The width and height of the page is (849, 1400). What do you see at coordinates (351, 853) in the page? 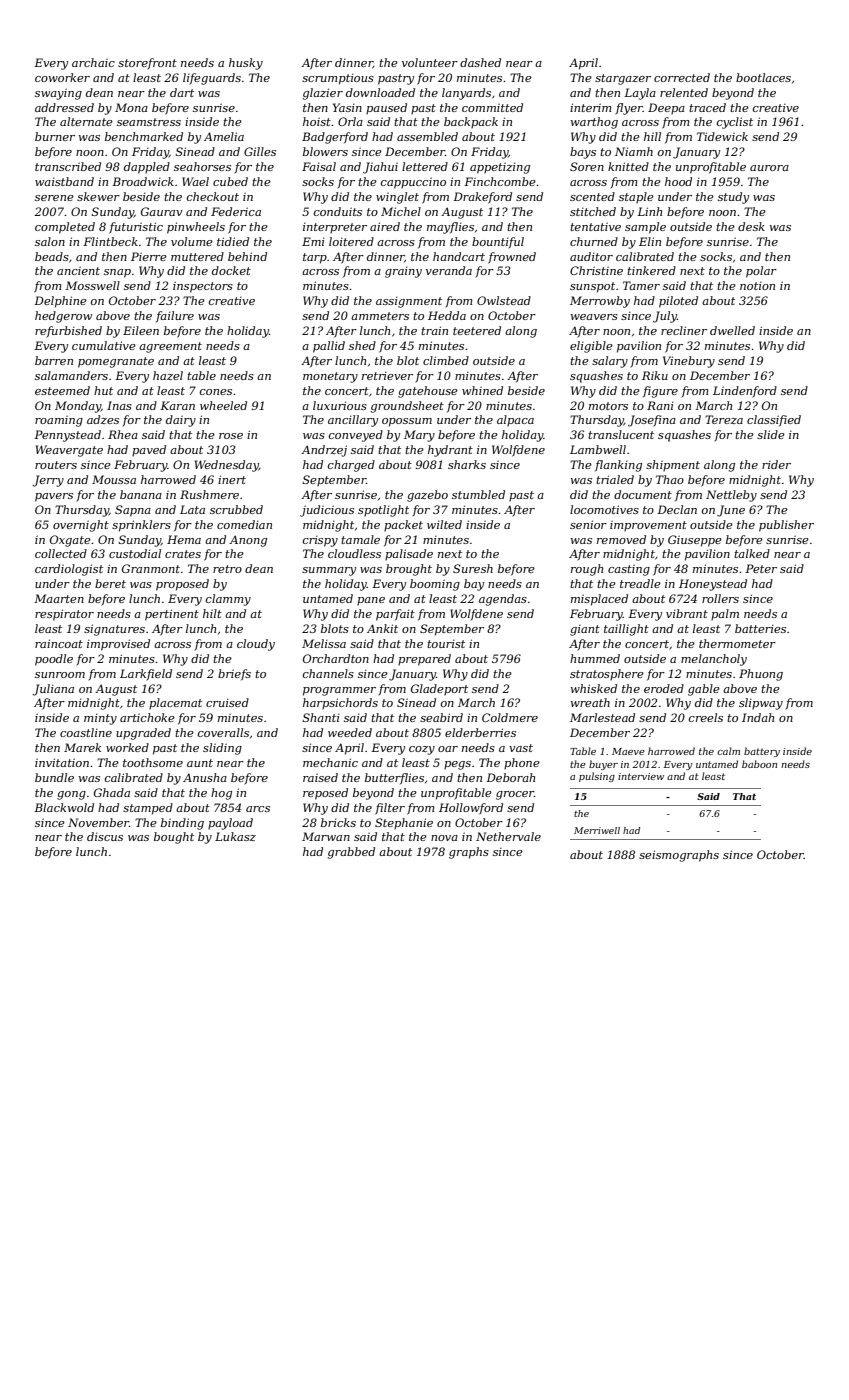
I see `grabbed` at bounding box center [351, 853].
